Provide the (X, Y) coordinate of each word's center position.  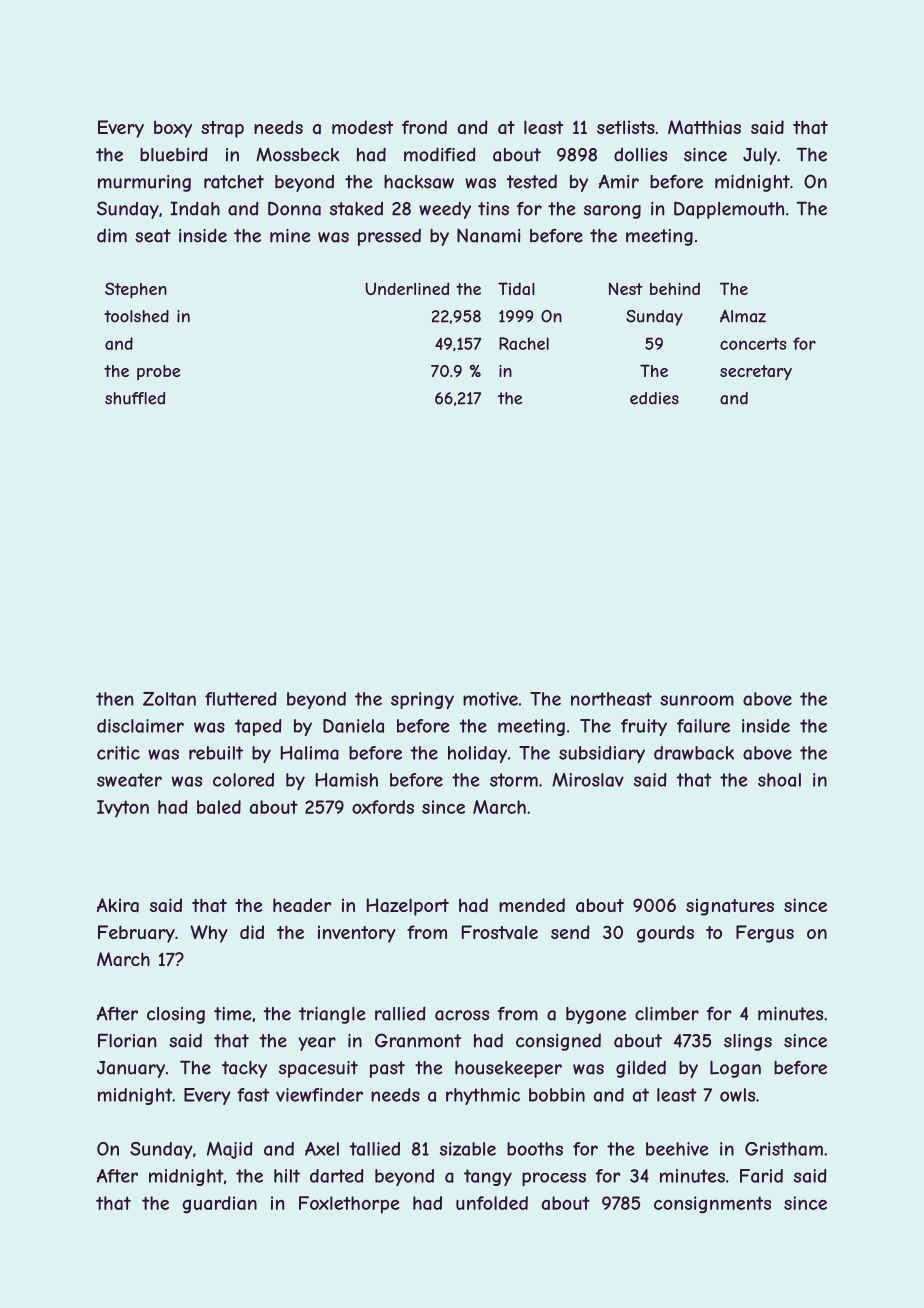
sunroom (697, 700)
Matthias (704, 127)
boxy (173, 129)
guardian (219, 1204)
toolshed (136, 316)
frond (424, 127)
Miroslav (588, 780)
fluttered (241, 699)
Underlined (407, 288)
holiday (477, 754)
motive (490, 699)
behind (675, 289)
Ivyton (123, 809)
